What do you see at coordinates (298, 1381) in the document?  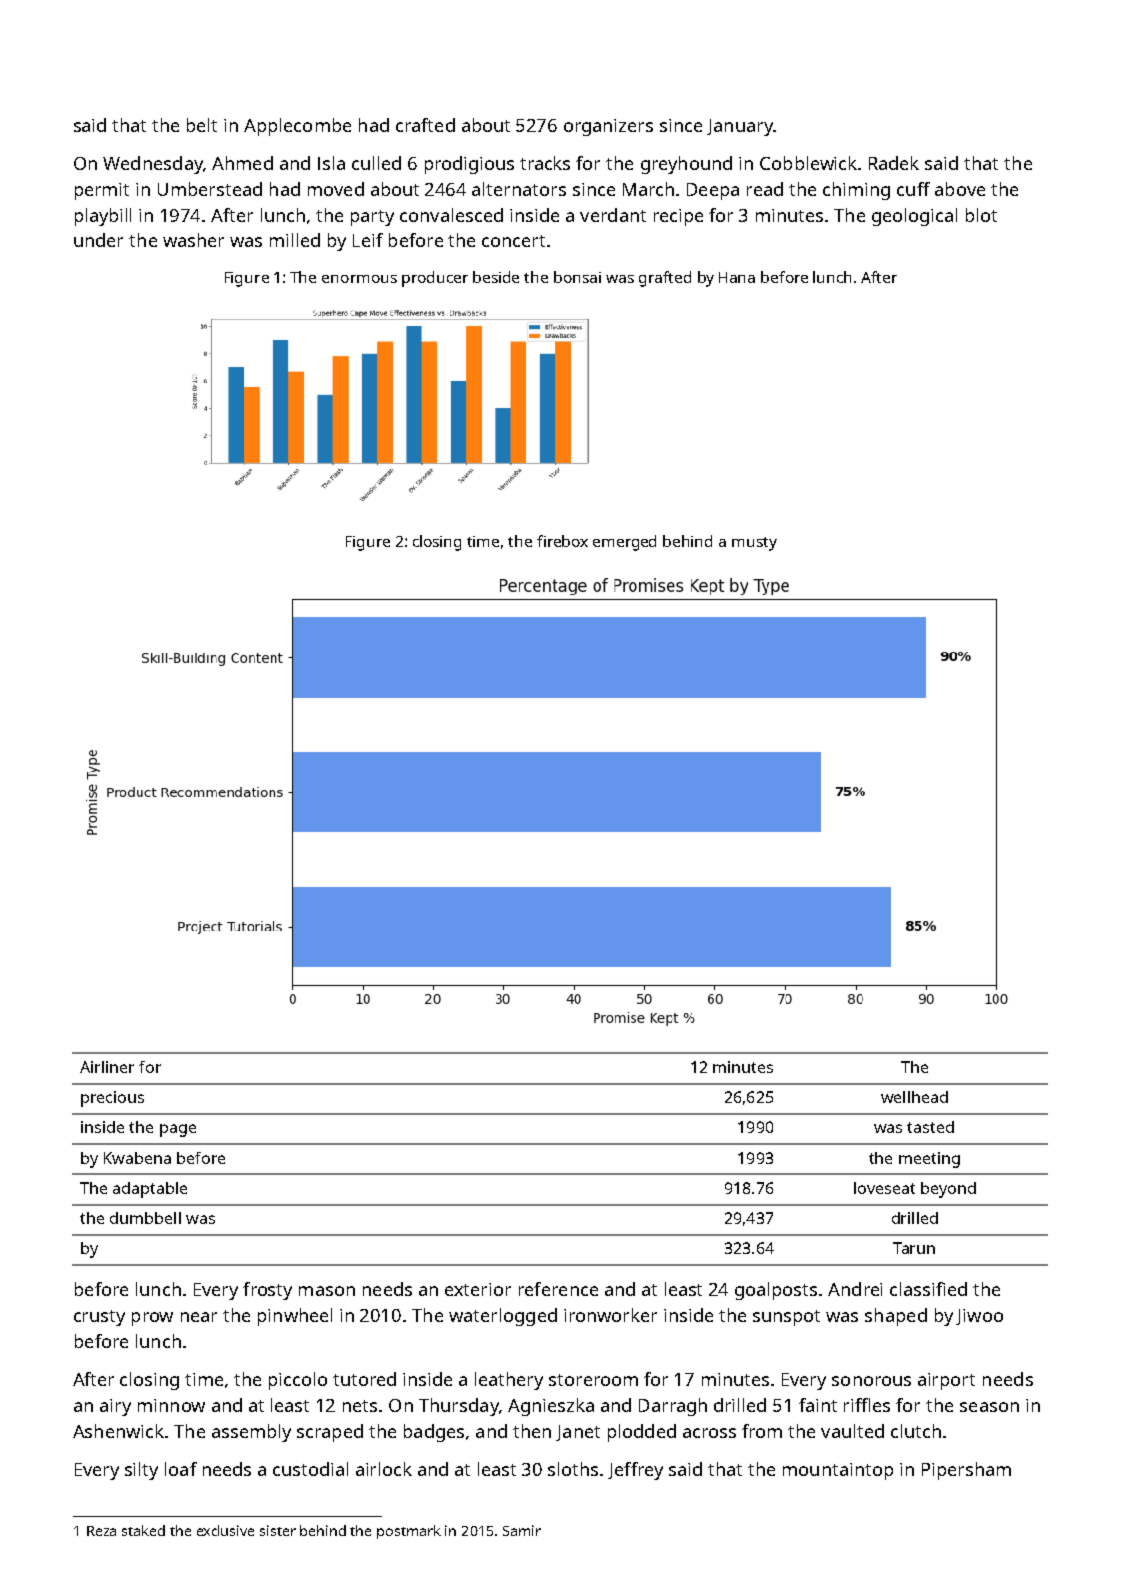 I see `piccolo` at bounding box center [298, 1381].
